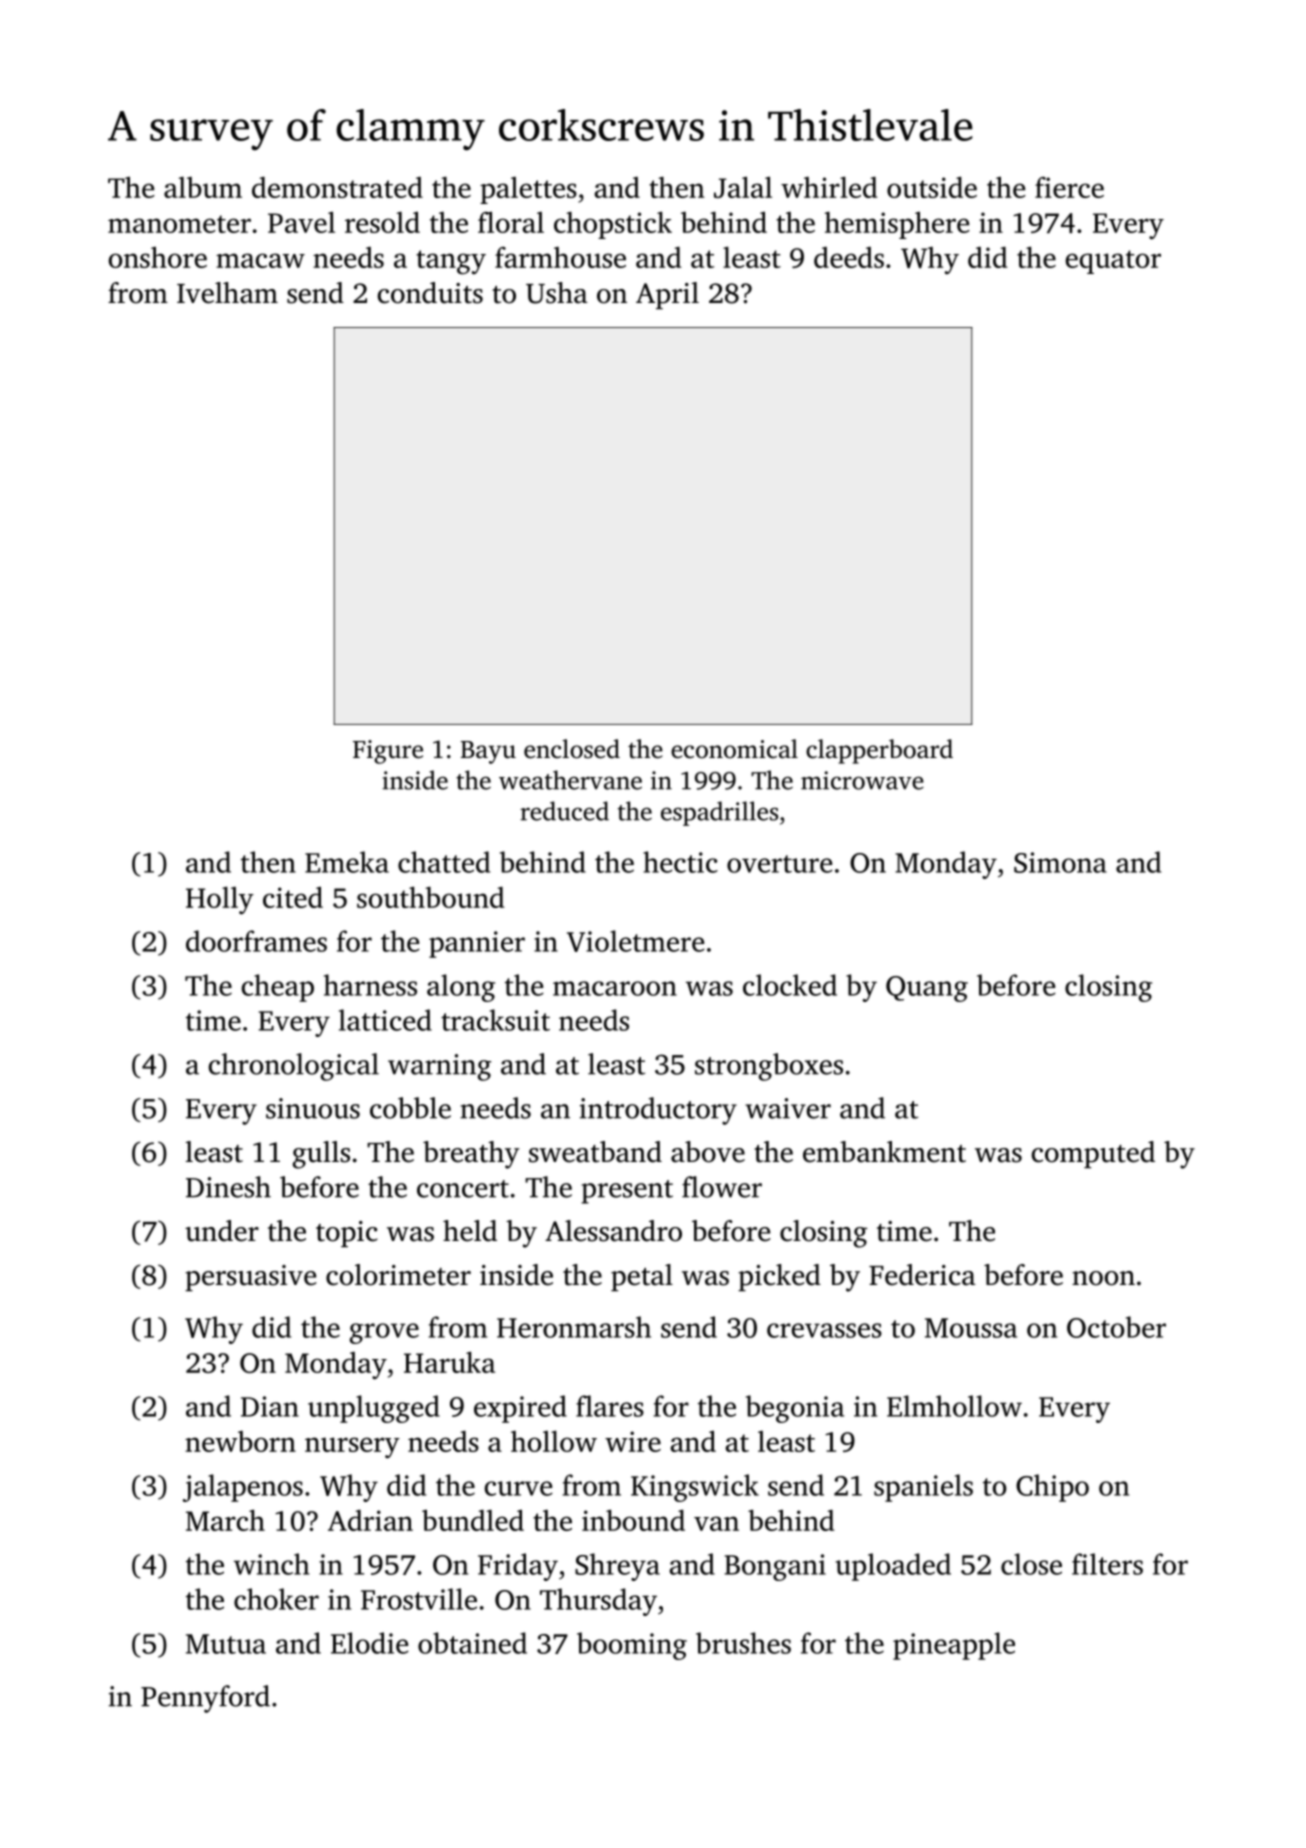  What do you see at coordinates (849, 257) in the image?
I see `deeds` at bounding box center [849, 257].
